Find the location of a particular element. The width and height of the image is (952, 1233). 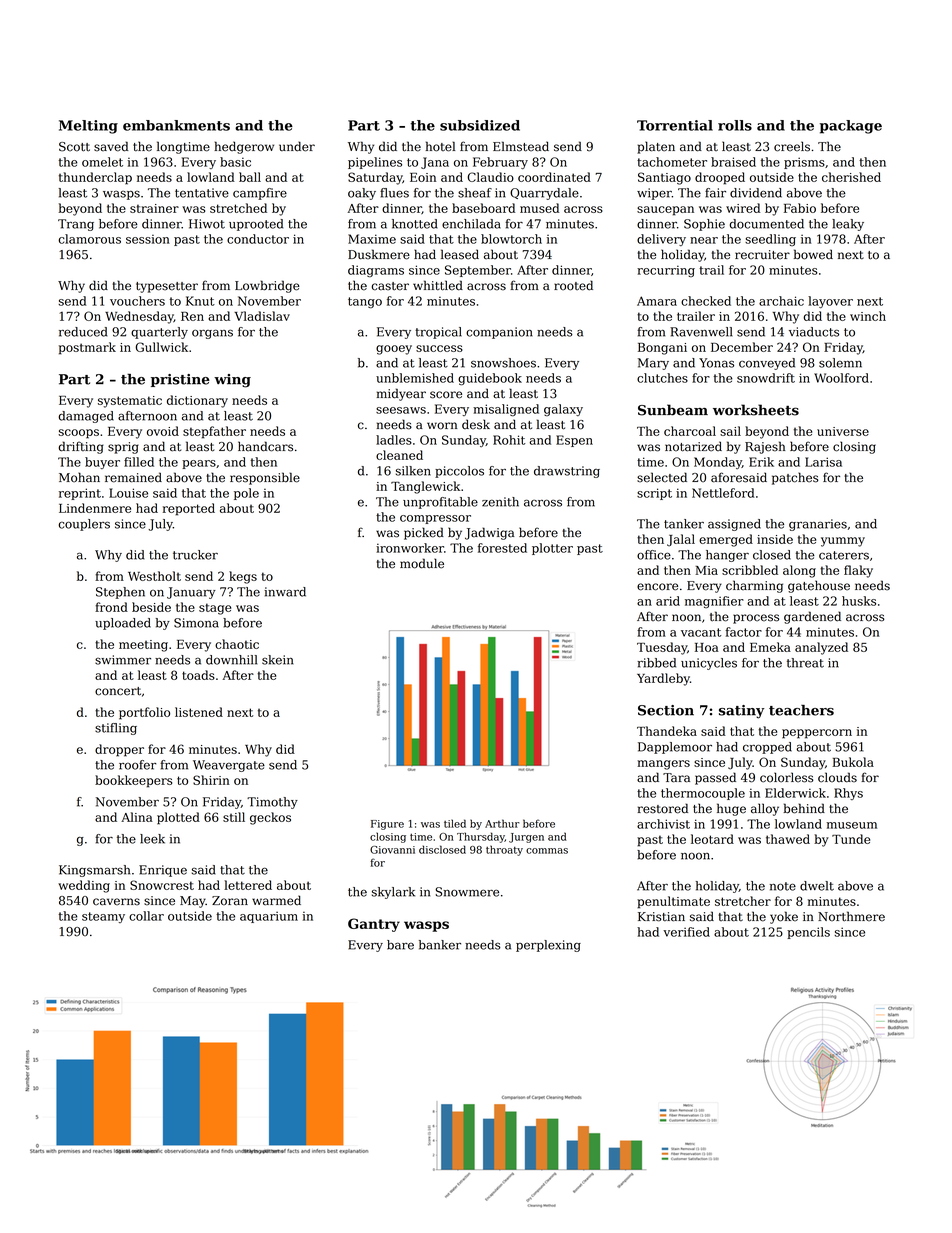

documented is located at coordinates (766, 224).
